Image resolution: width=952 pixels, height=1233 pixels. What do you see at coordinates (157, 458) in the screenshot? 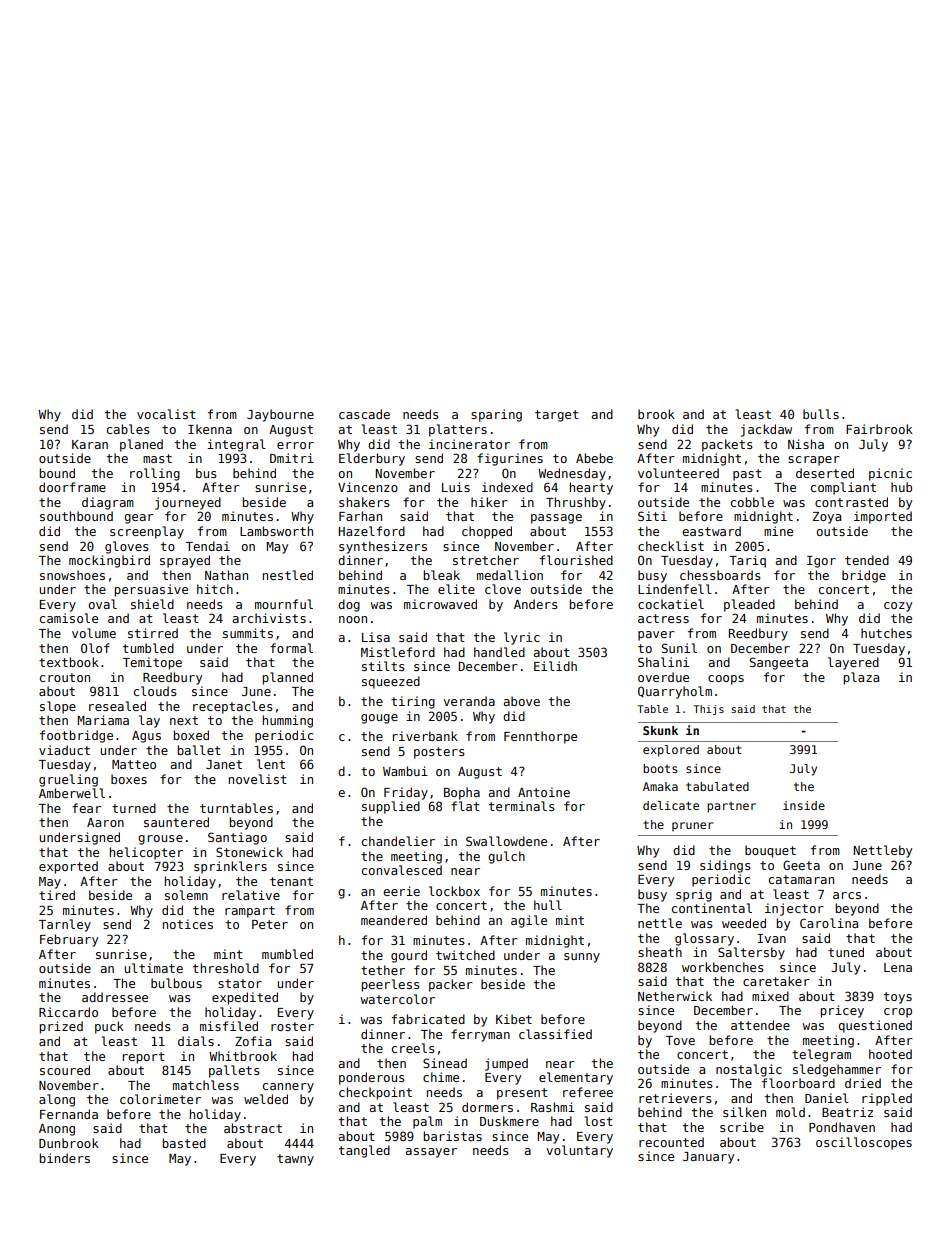
I see `mast` at bounding box center [157, 458].
